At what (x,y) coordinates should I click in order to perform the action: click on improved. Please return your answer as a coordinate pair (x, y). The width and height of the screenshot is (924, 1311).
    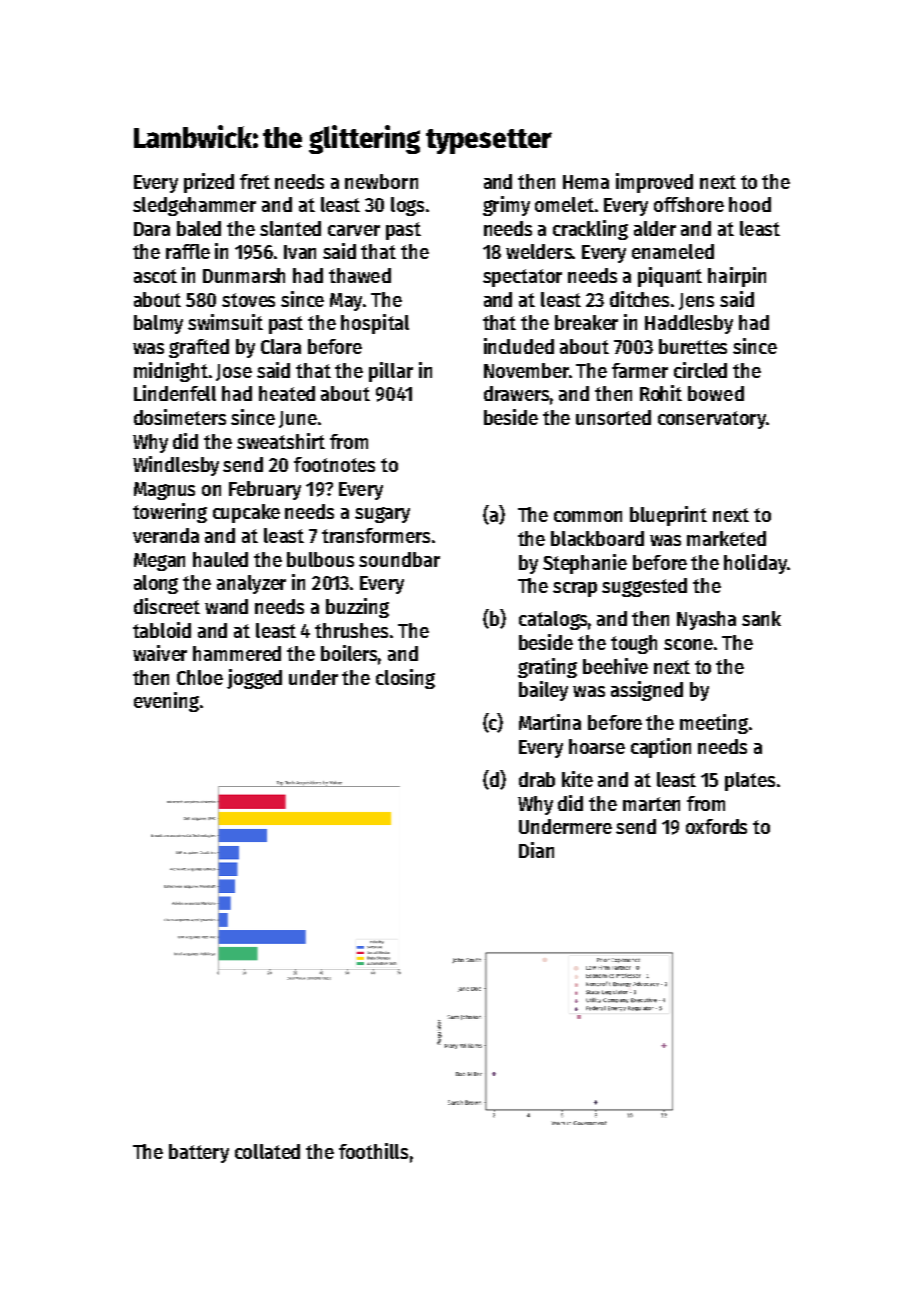
    Looking at the image, I should click on (654, 183).
